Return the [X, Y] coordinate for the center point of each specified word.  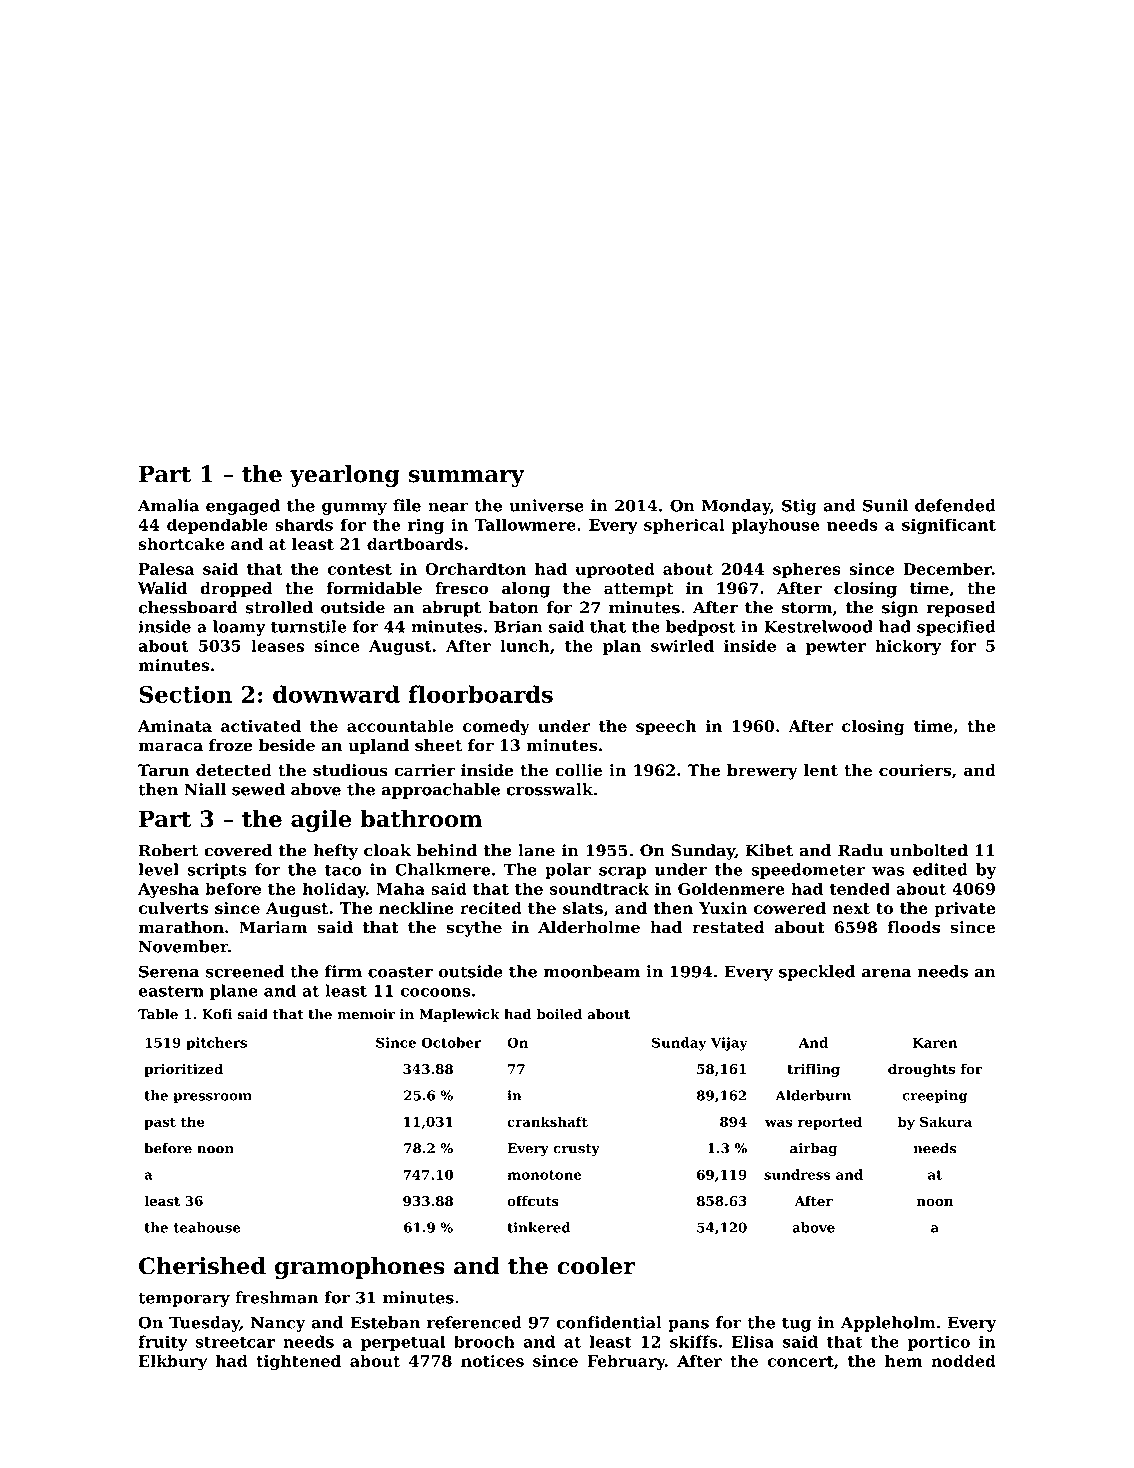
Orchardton [475, 568]
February [626, 1362]
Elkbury [173, 1362]
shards [304, 524]
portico [939, 1343]
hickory [908, 647]
